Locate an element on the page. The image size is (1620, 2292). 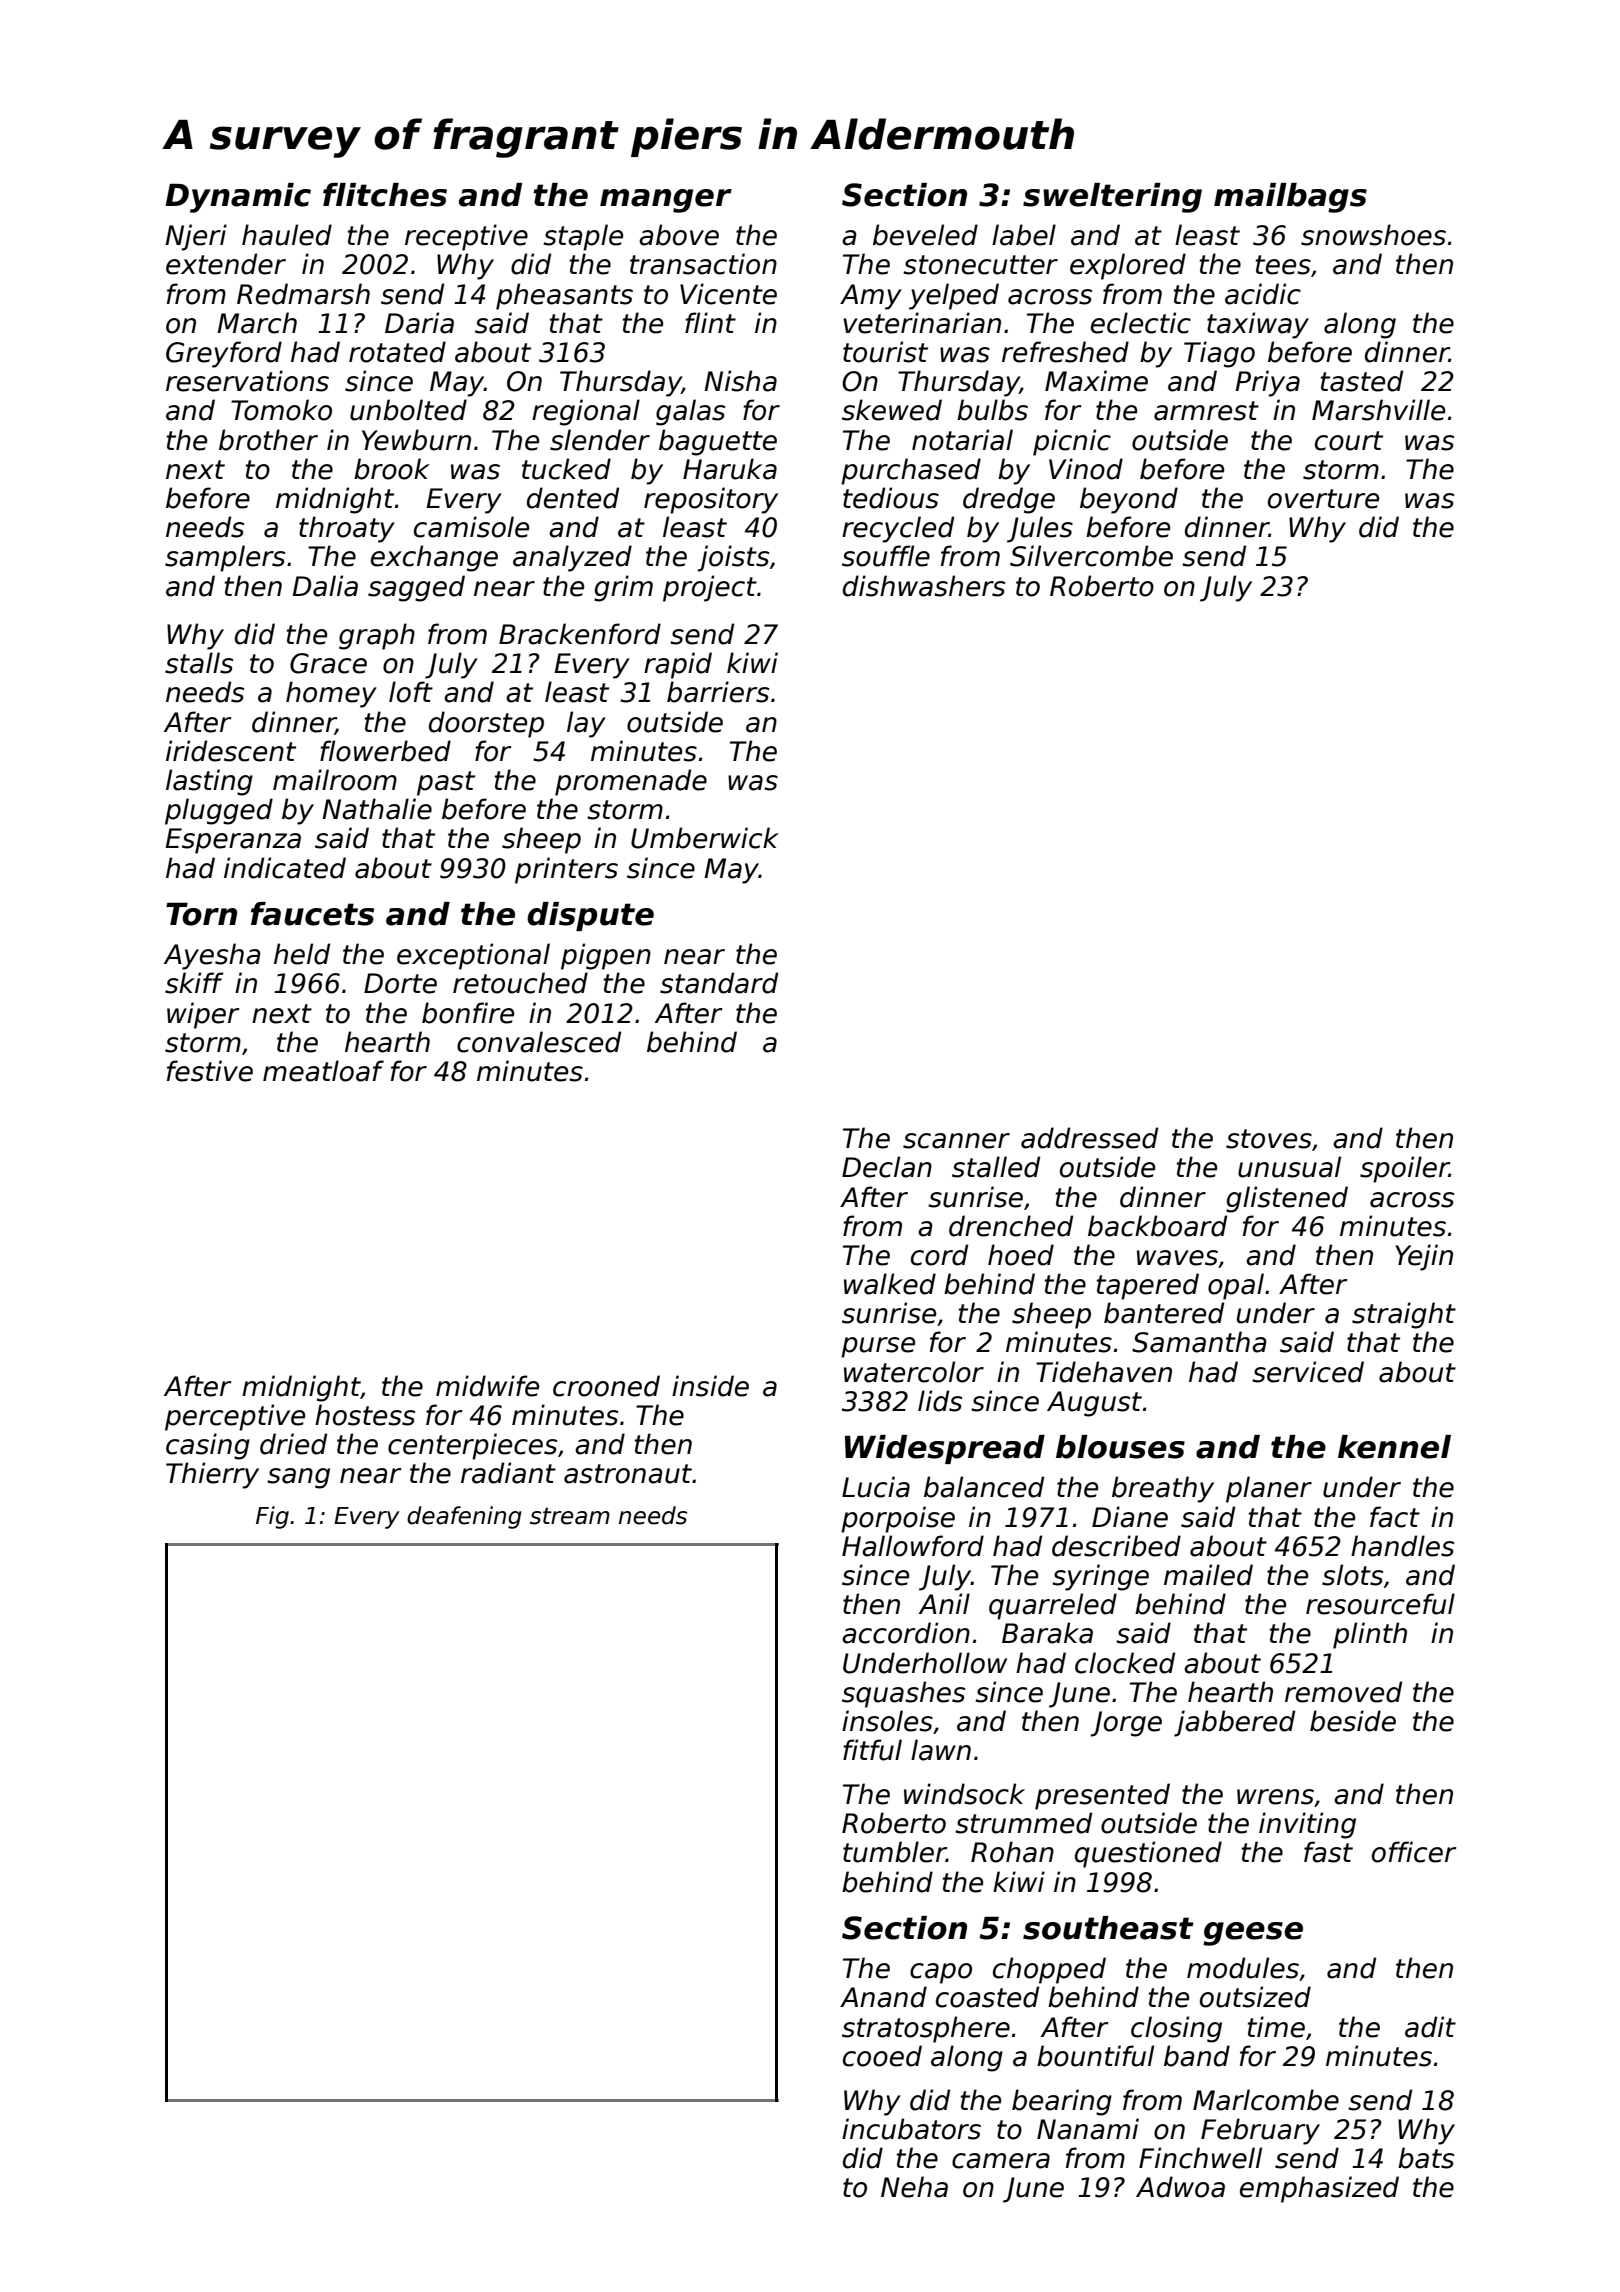
beyond is located at coordinates (1129, 500).
